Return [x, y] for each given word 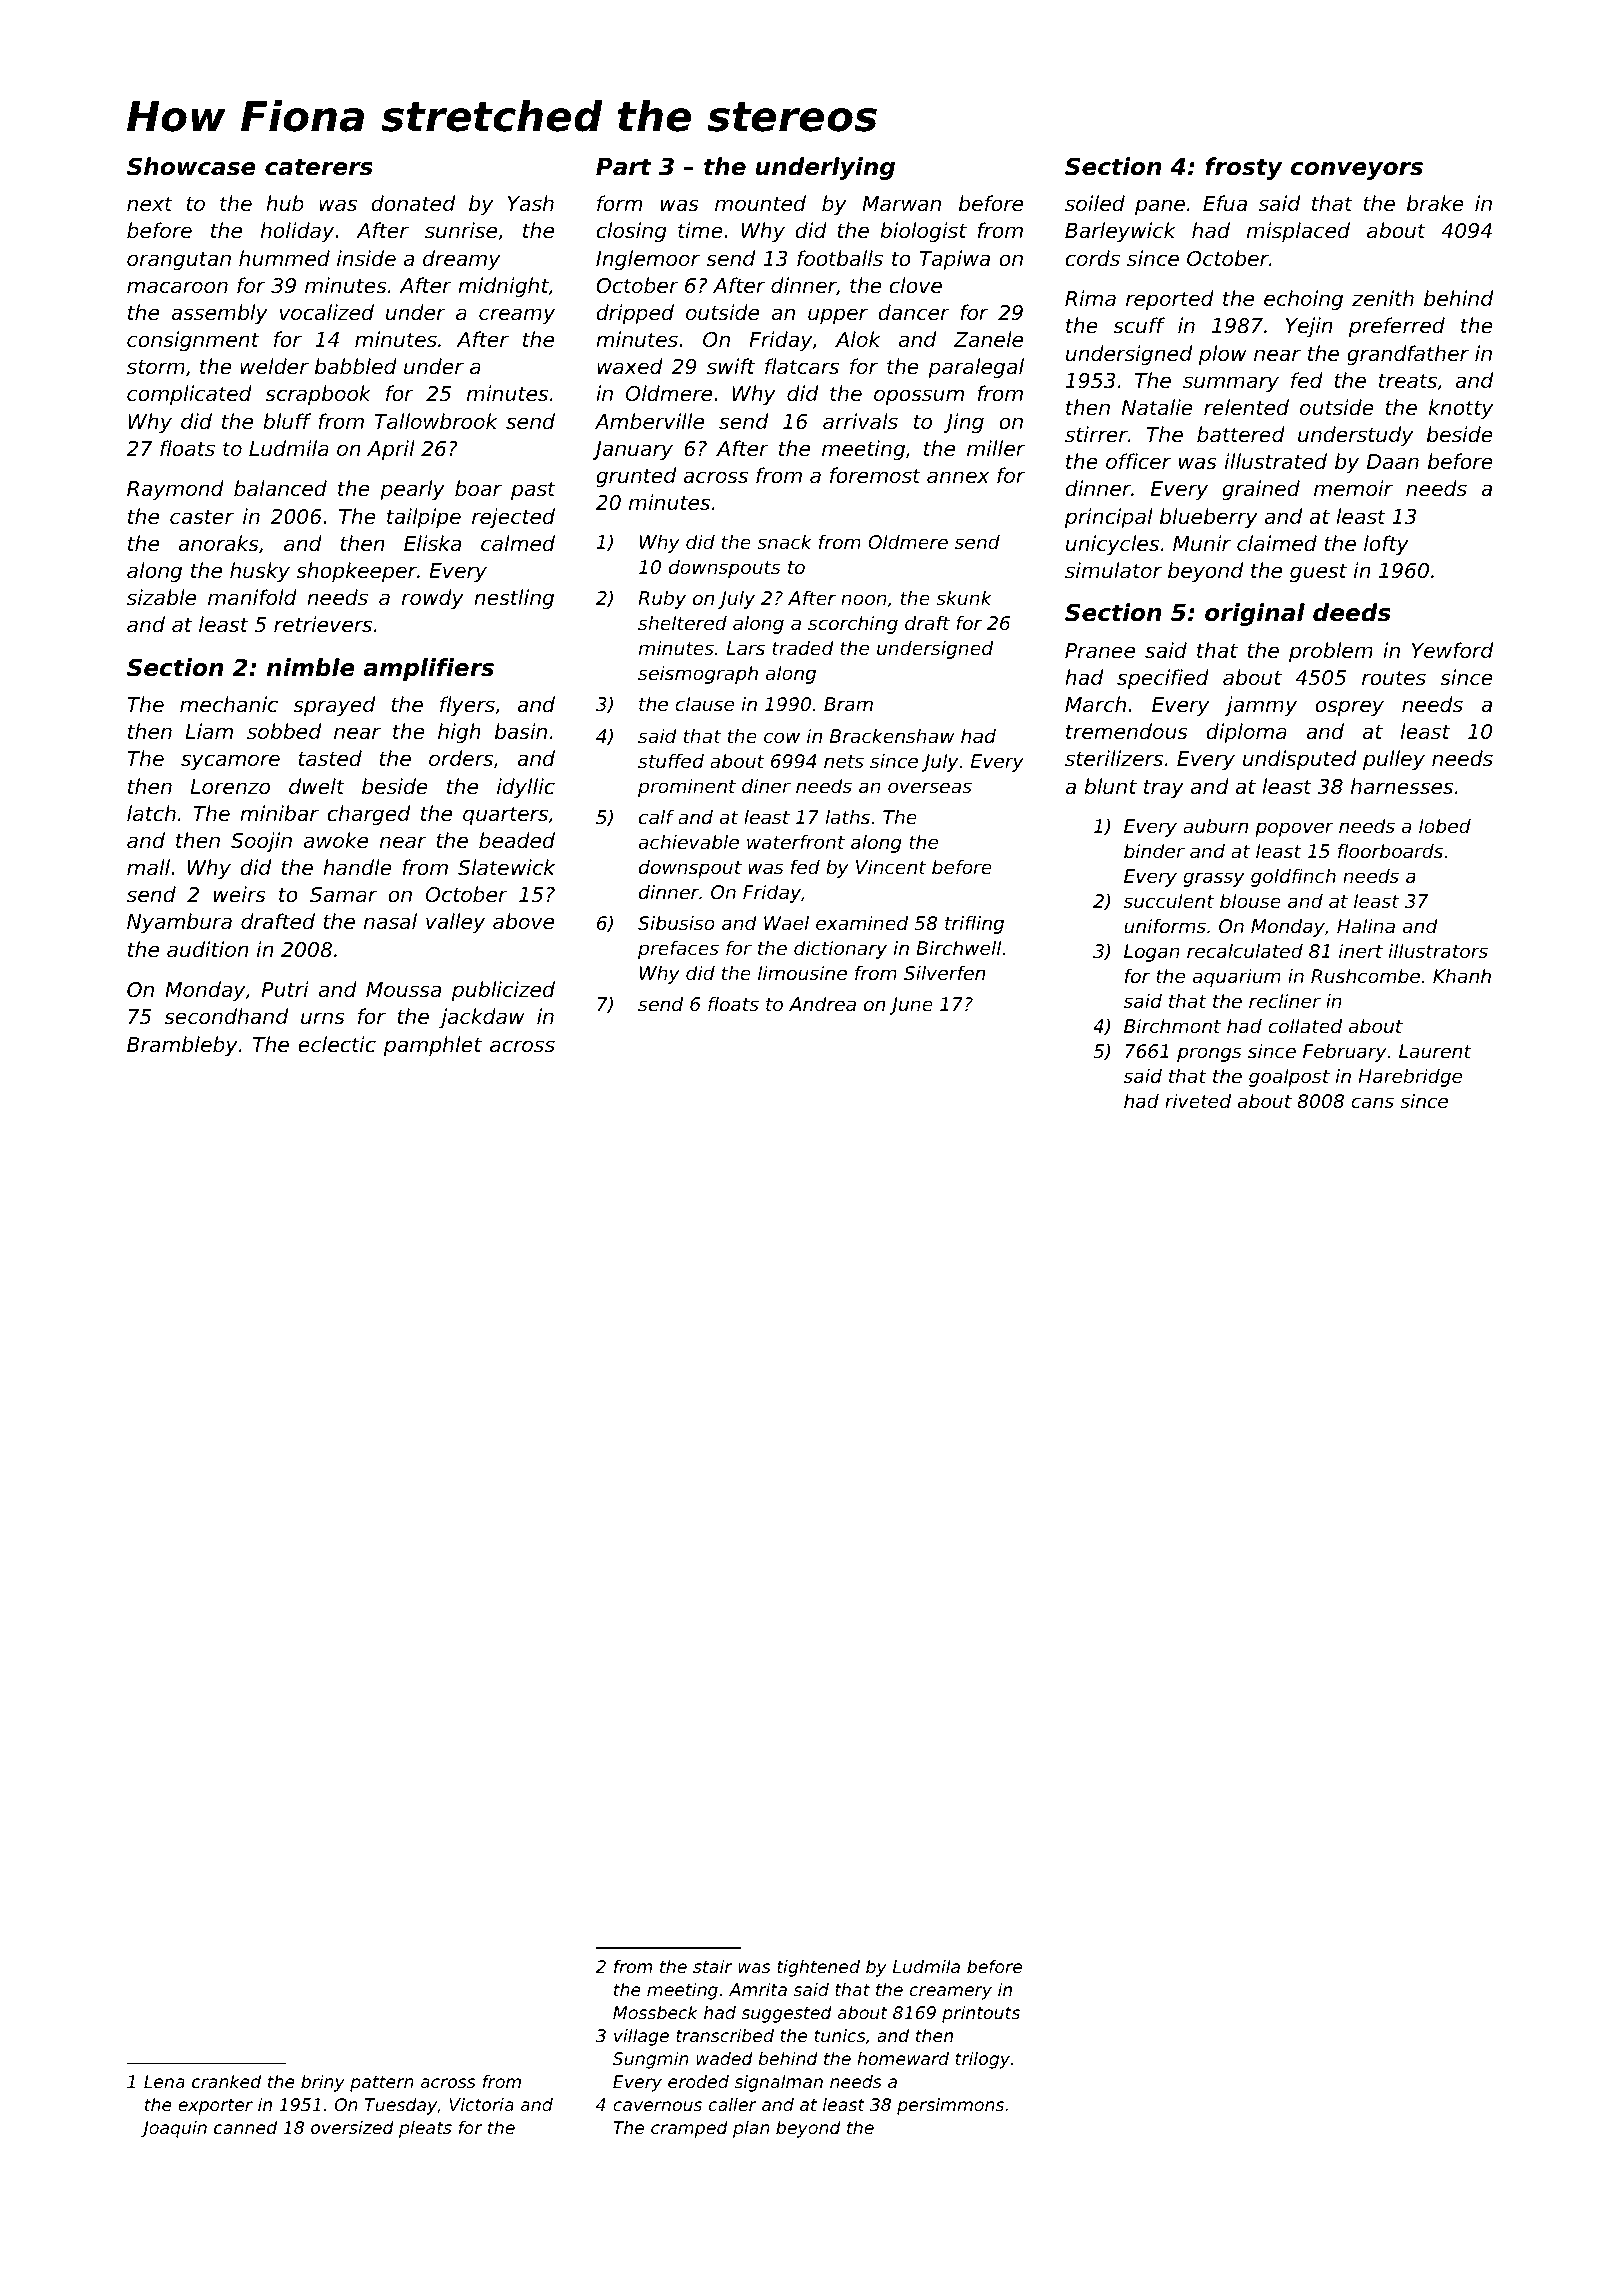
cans [1372, 1102]
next [150, 204]
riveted [1198, 1100]
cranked [226, 2081]
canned [245, 2127]
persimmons [950, 2106]
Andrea [822, 1003]
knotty [1461, 409]
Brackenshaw [892, 736]
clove [915, 285]
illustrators [1438, 950]
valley [455, 923]
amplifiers [428, 669]
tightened [818, 1968]
